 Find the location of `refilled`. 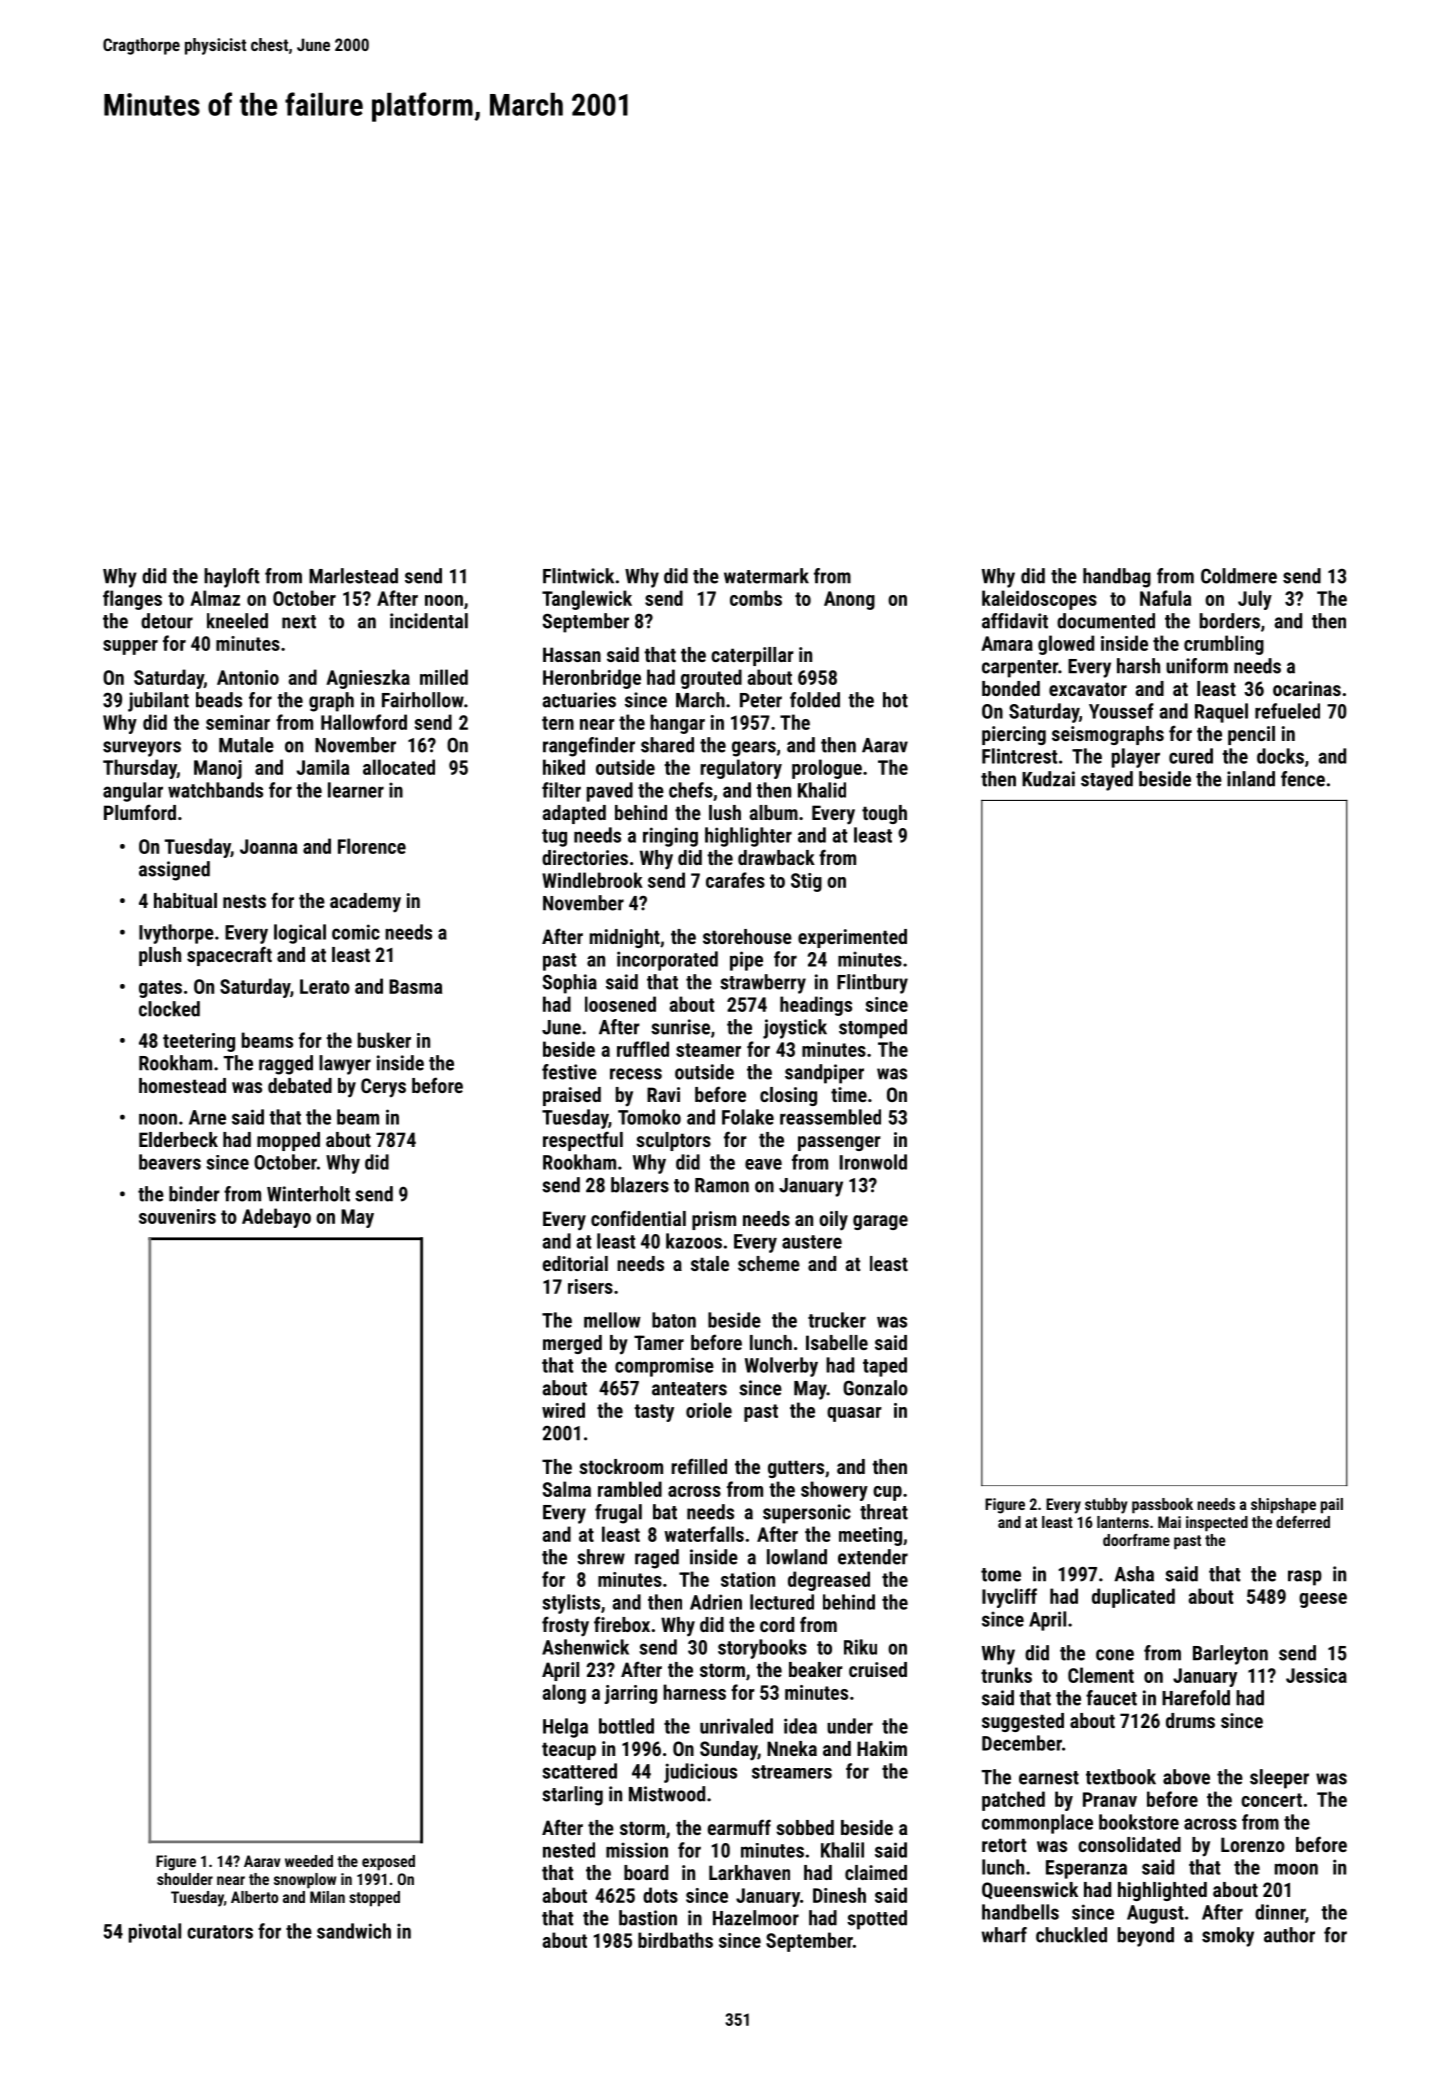

refilled is located at coordinates (699, 1466).
